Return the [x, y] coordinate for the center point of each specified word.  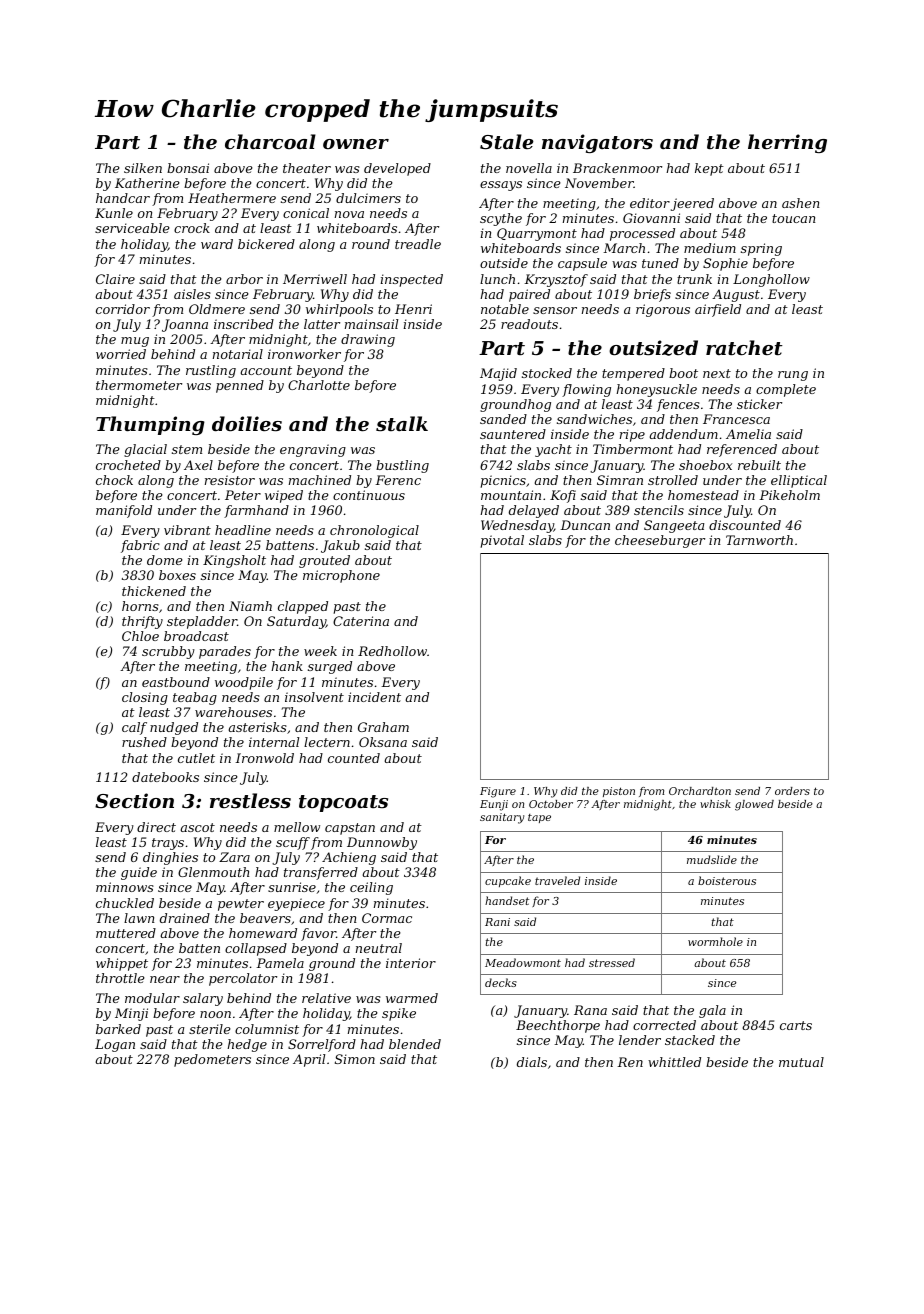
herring [787, 143]
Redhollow [392, 651]
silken [143, 168]
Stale [507, 142]
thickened [154, 591]
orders [792, 791]
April [309, 1060]
